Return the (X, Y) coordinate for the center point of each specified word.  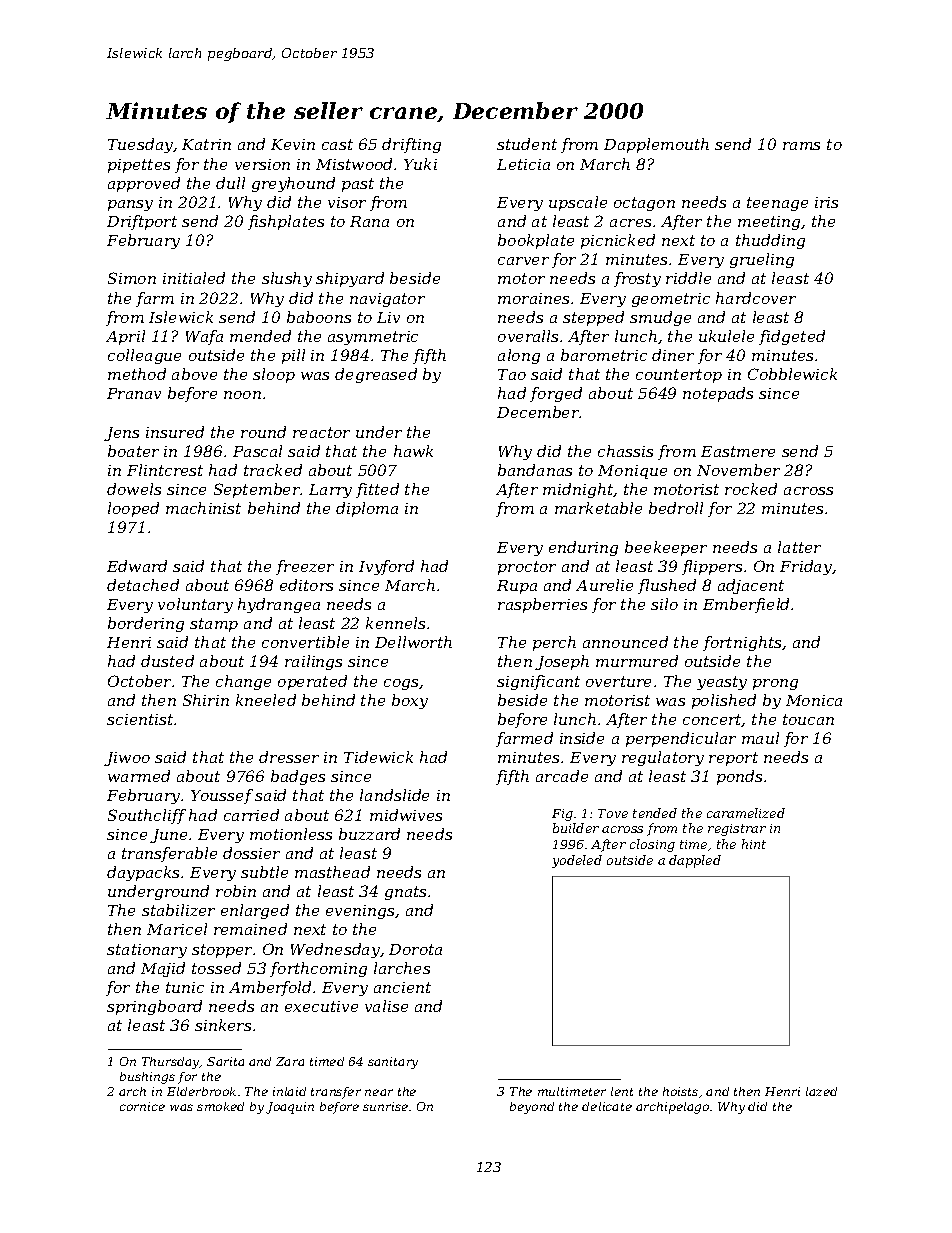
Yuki (420, 164)
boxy (410, 701)
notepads (718, 394)
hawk (413, 451)
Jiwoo (127, 759)
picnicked (618, 241)
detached (143, 585)
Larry (330, 491)
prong (775, 684)
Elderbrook (201, 1091)
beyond (532, 1108)
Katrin (206, 144)
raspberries (542, 605)
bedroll (676, 508)
